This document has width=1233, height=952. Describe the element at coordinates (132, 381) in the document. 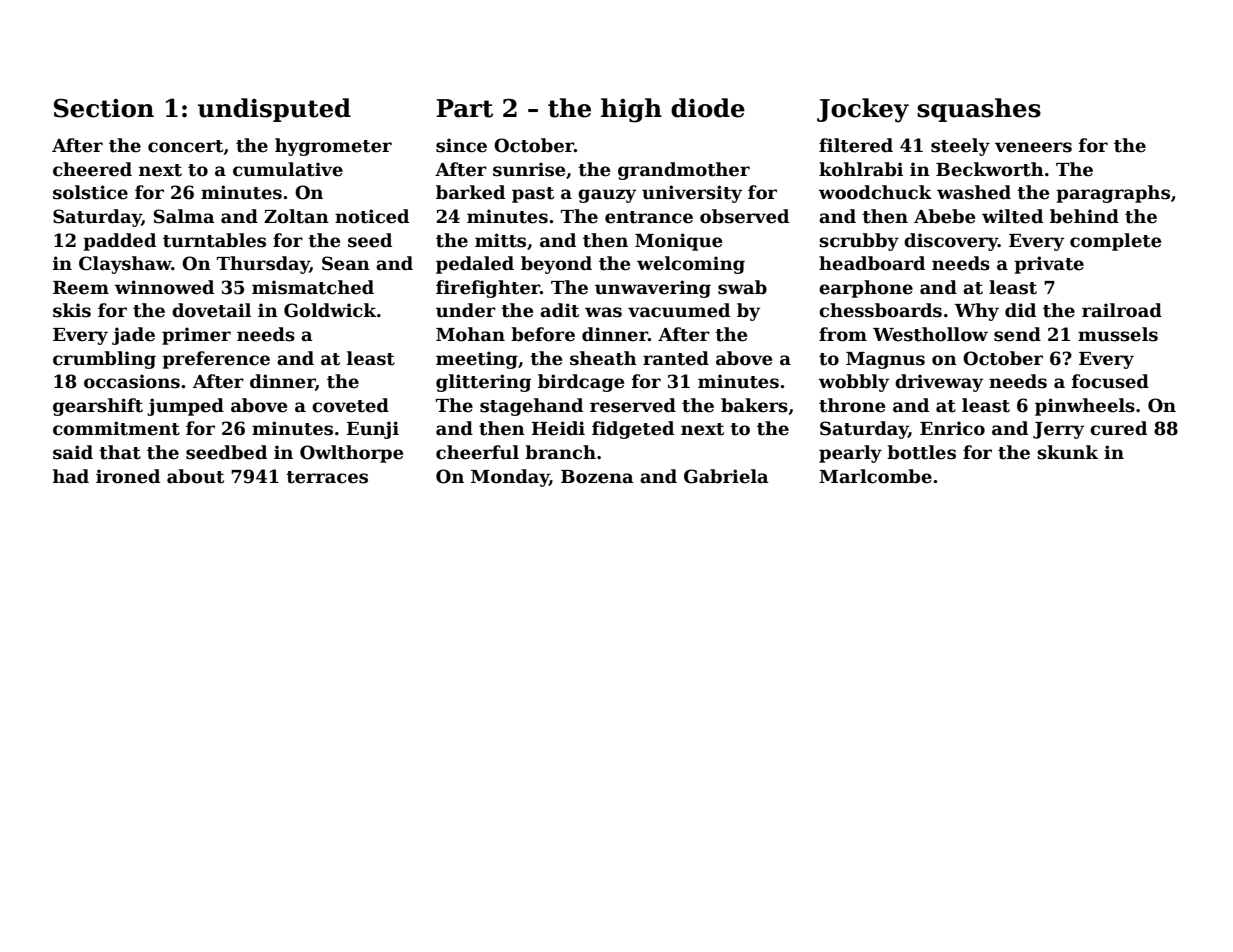

I see `occasions` at that location.
